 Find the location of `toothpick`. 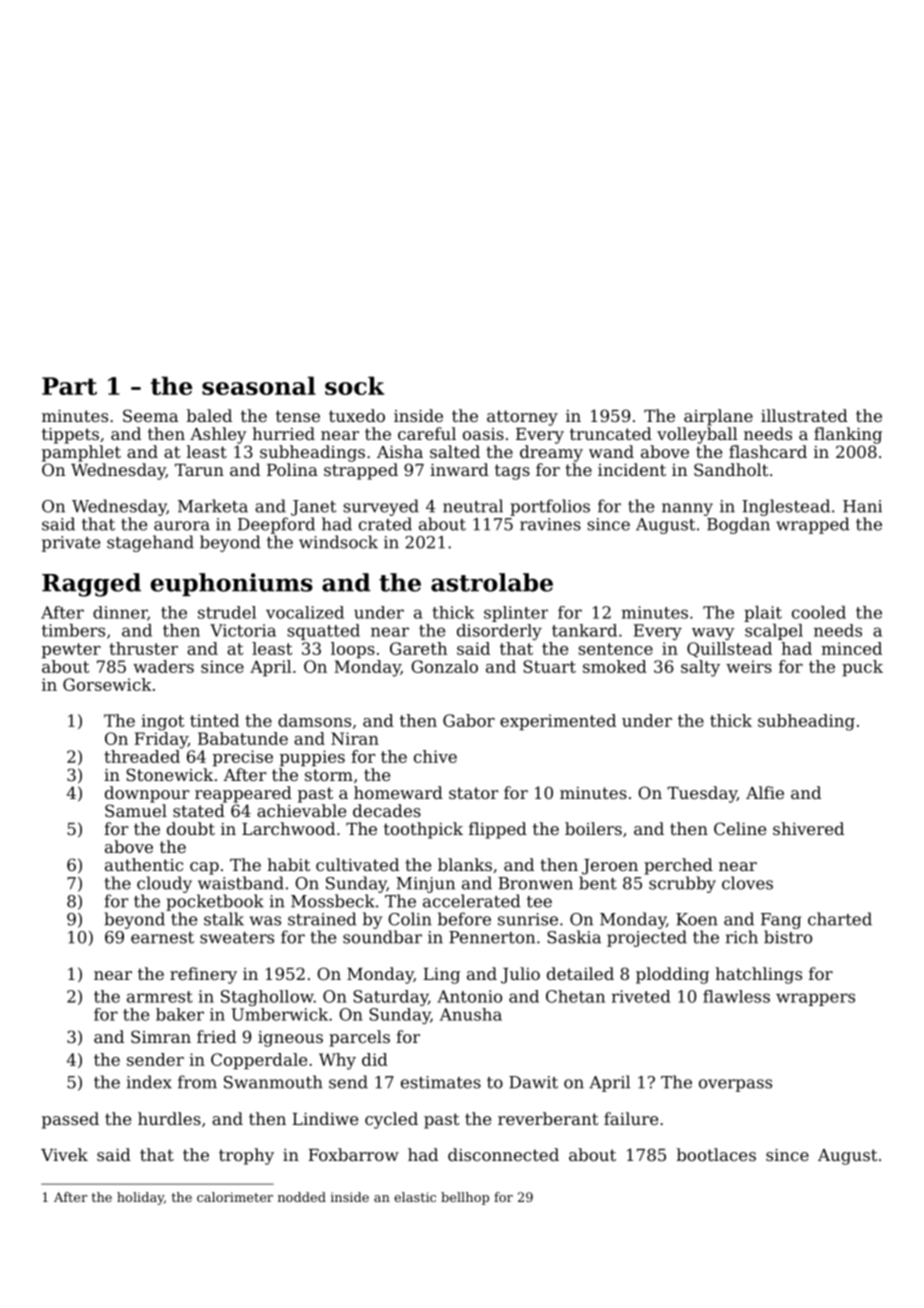

toothpick is located at coordinates (423, 830).
